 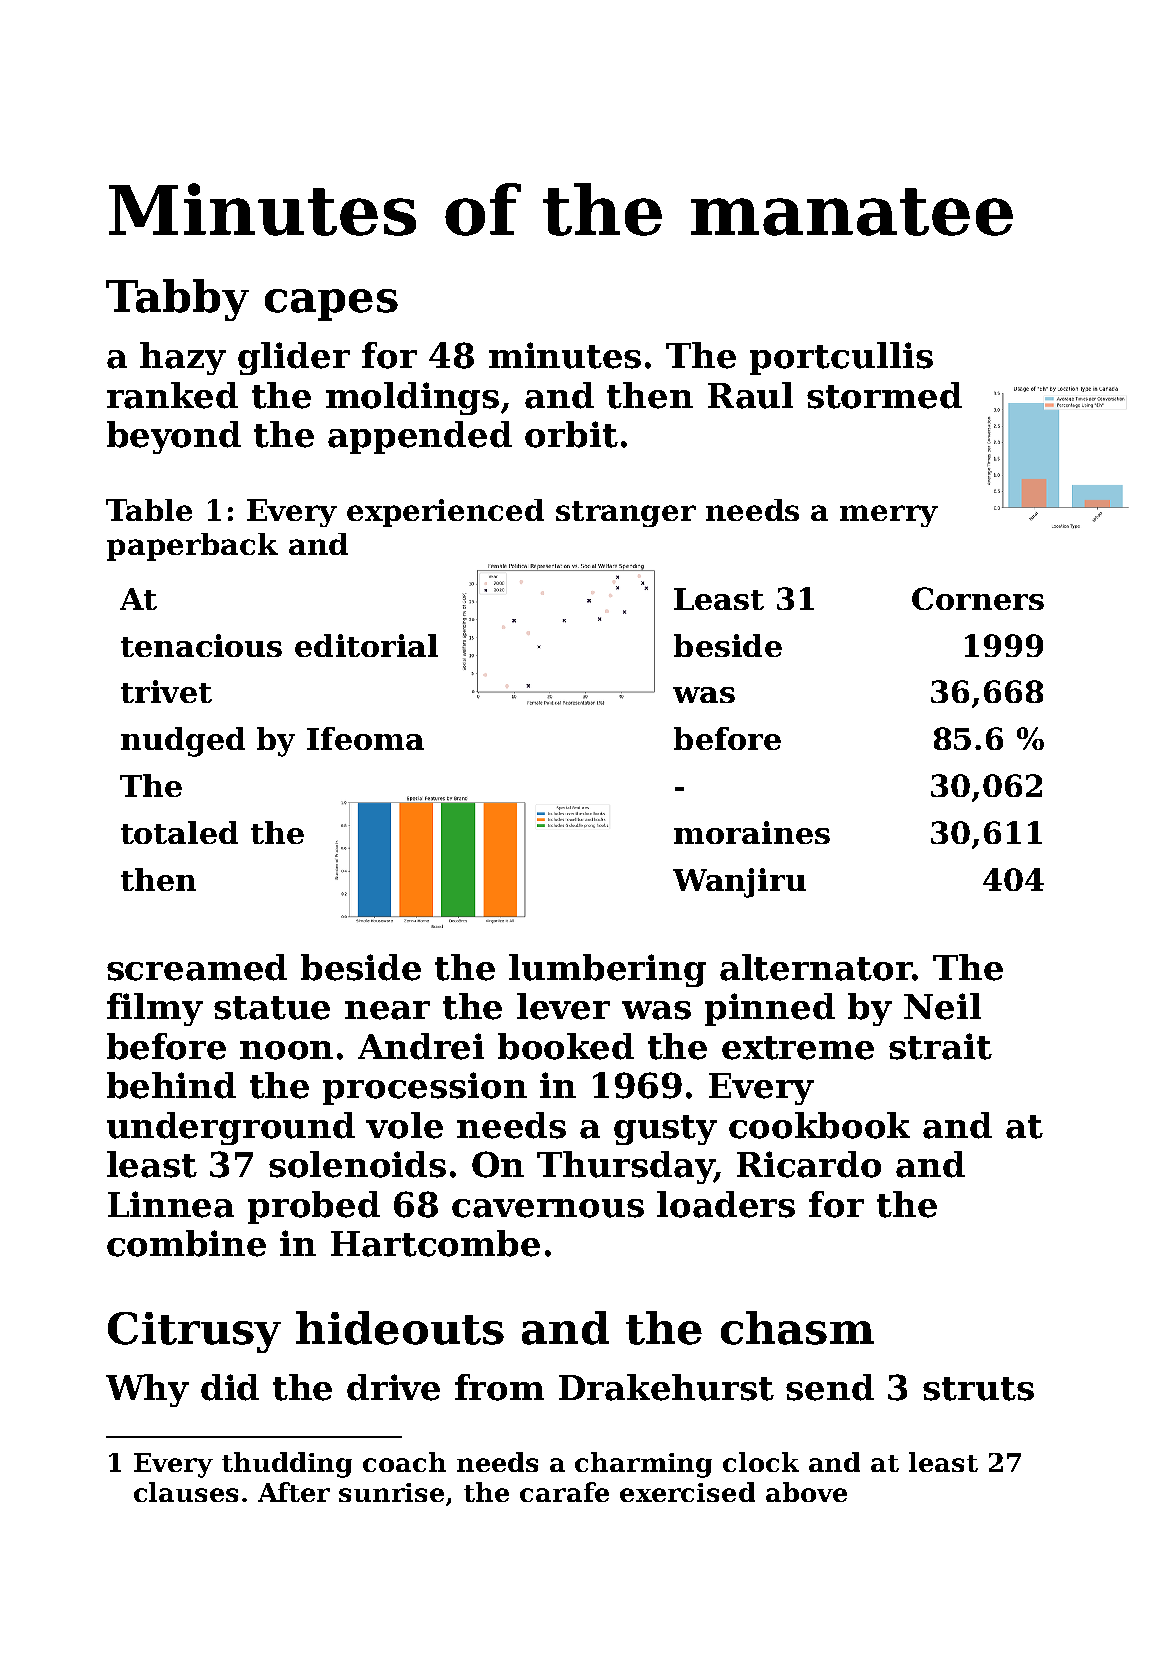 What do you see at coordinates (365, 738) in the image?
I see `Ifeoma` at bounding box center [365, 738].
